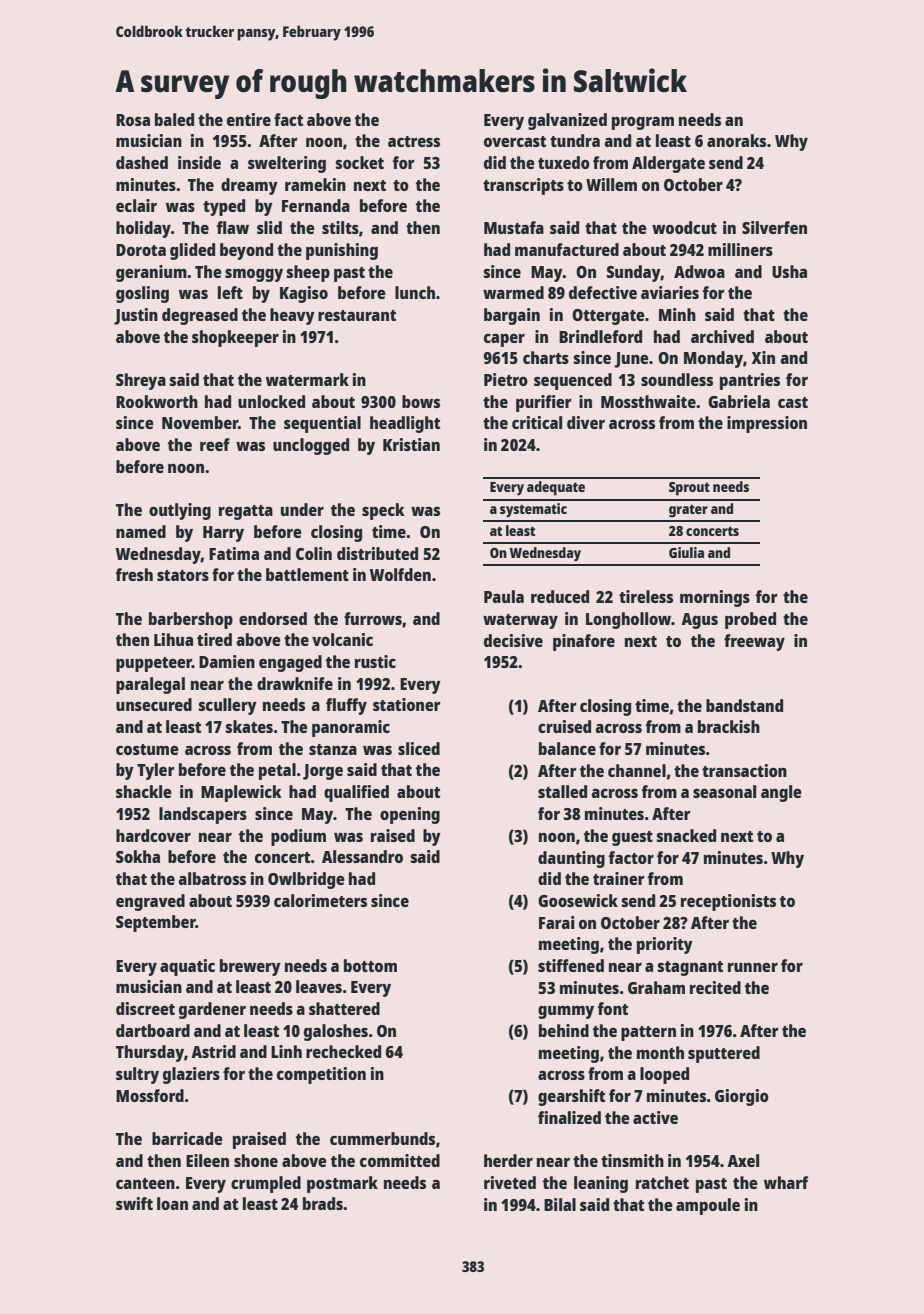 This screenshot has width=924, height=1314. What do you see at coordinates (212, 878) in the screenshot?
I see `albatross` at bounding box center [212, 878].
